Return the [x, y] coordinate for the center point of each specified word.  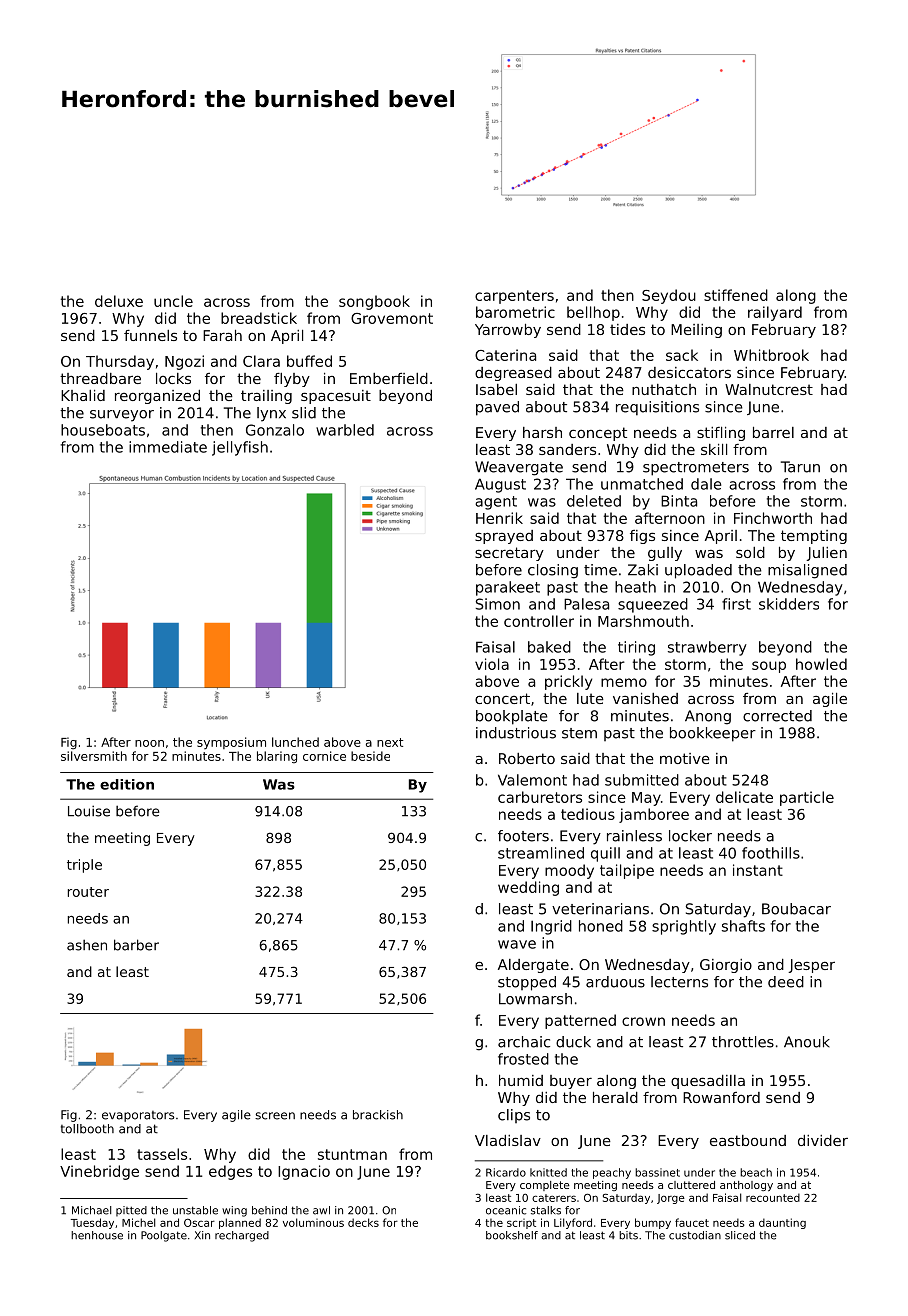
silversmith [94, 756]
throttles [743, 1042]
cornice [324, 756]
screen [275, 1116]
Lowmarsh [535, 999]
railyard [775, 313]
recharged [242, 1236]
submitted [642, 780]
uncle [173, 301]
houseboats [103, 430]
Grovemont [392, 318]
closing [553, 571]
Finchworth [773, 518]
